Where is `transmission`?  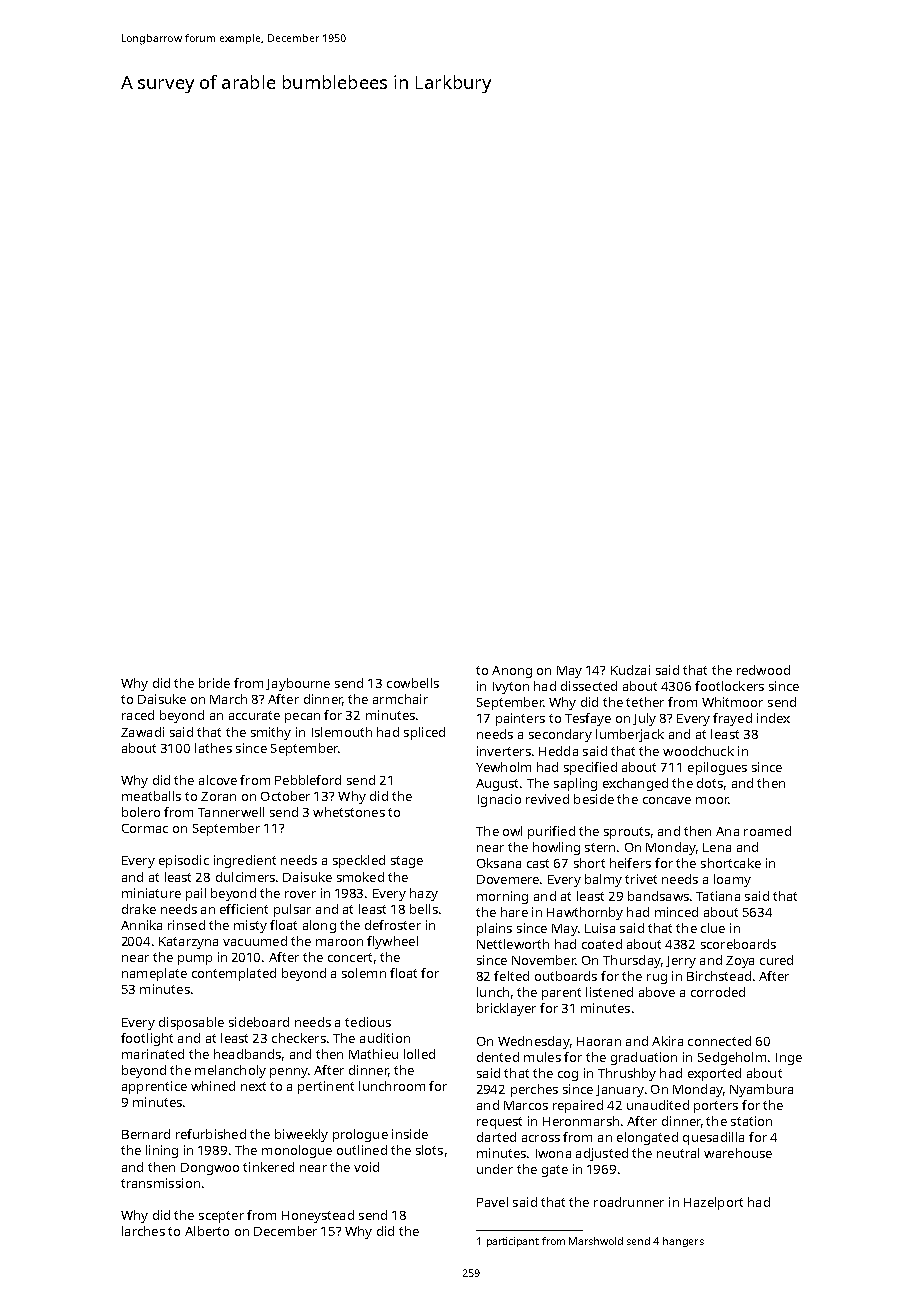
transmission is located at coordinates (160, 1183).
